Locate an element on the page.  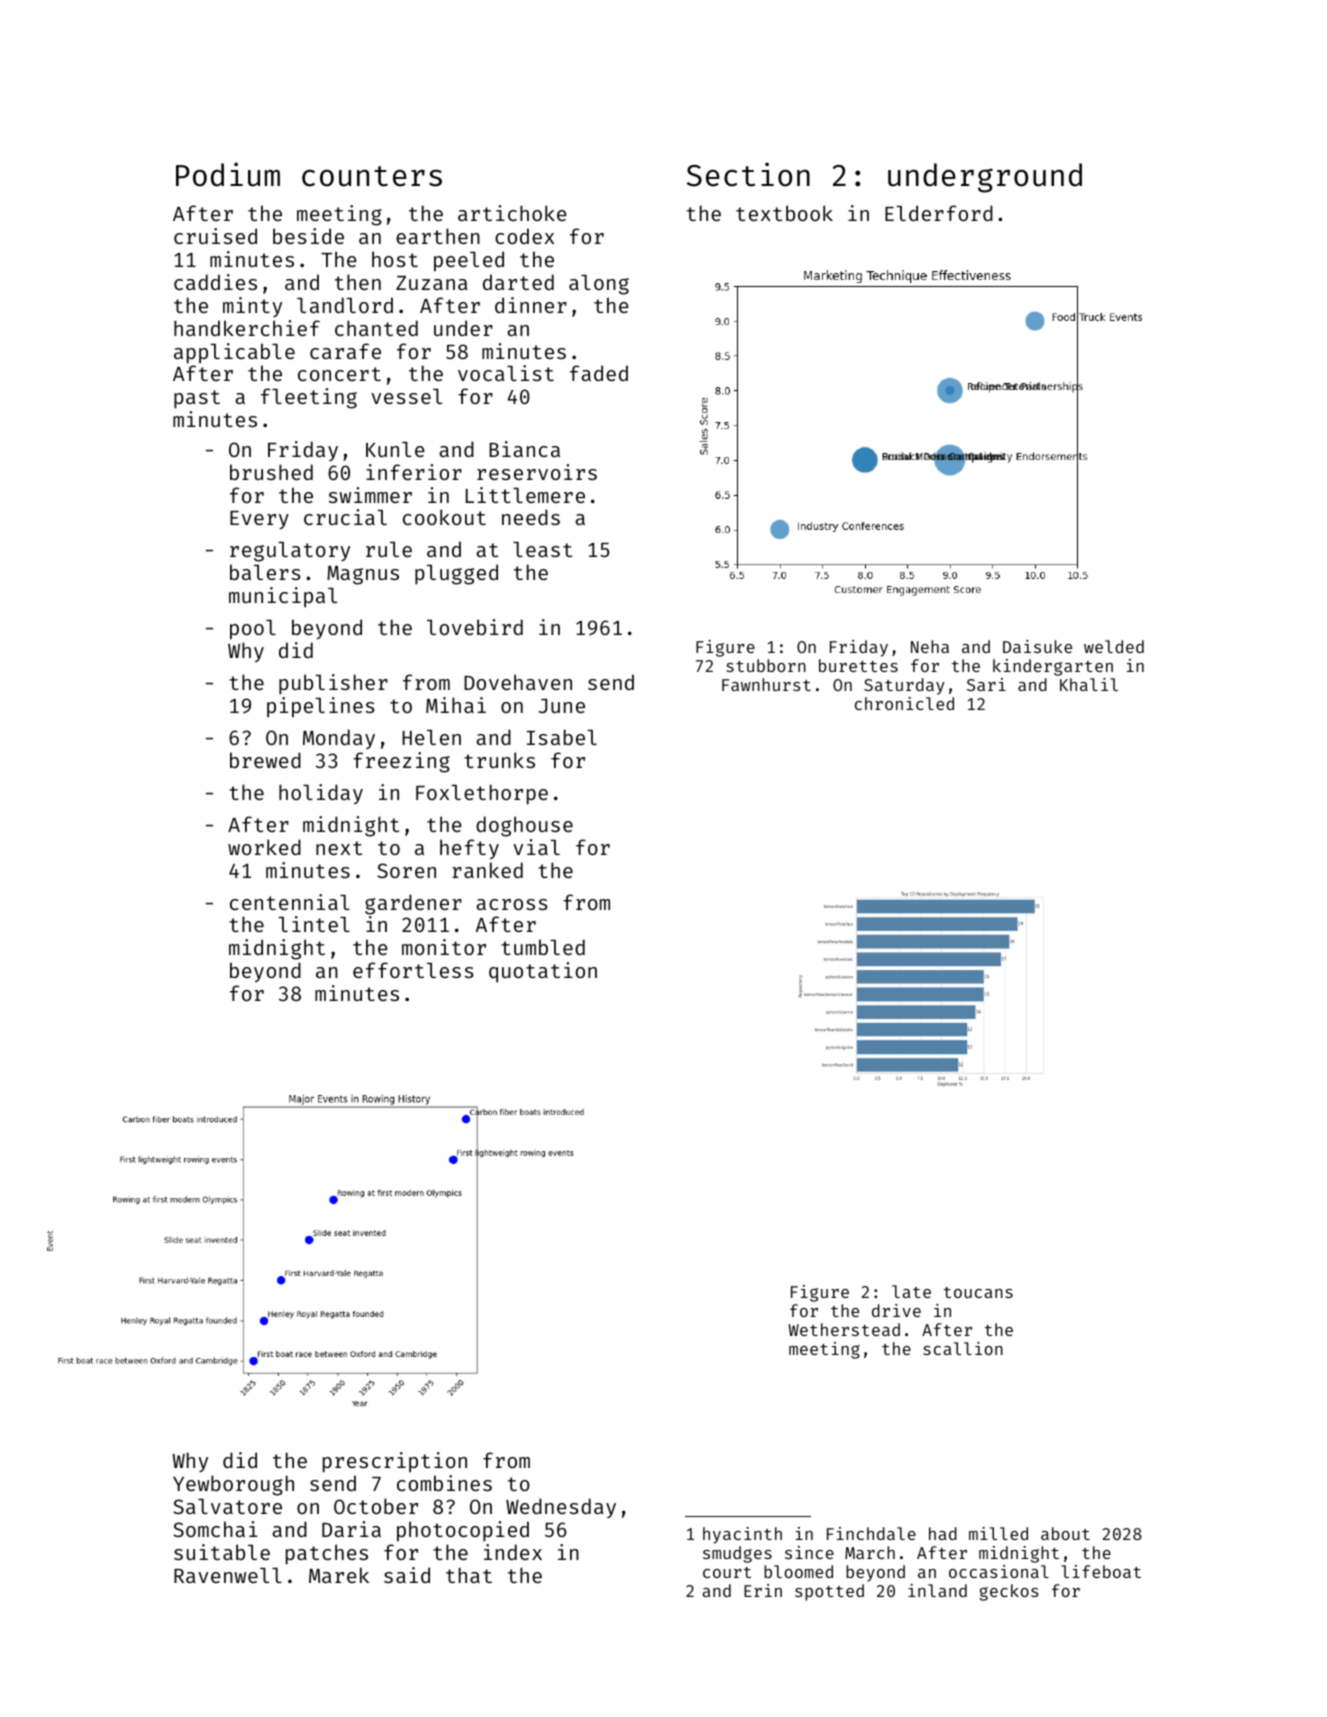
said is located at coordinates (407, 1575).
